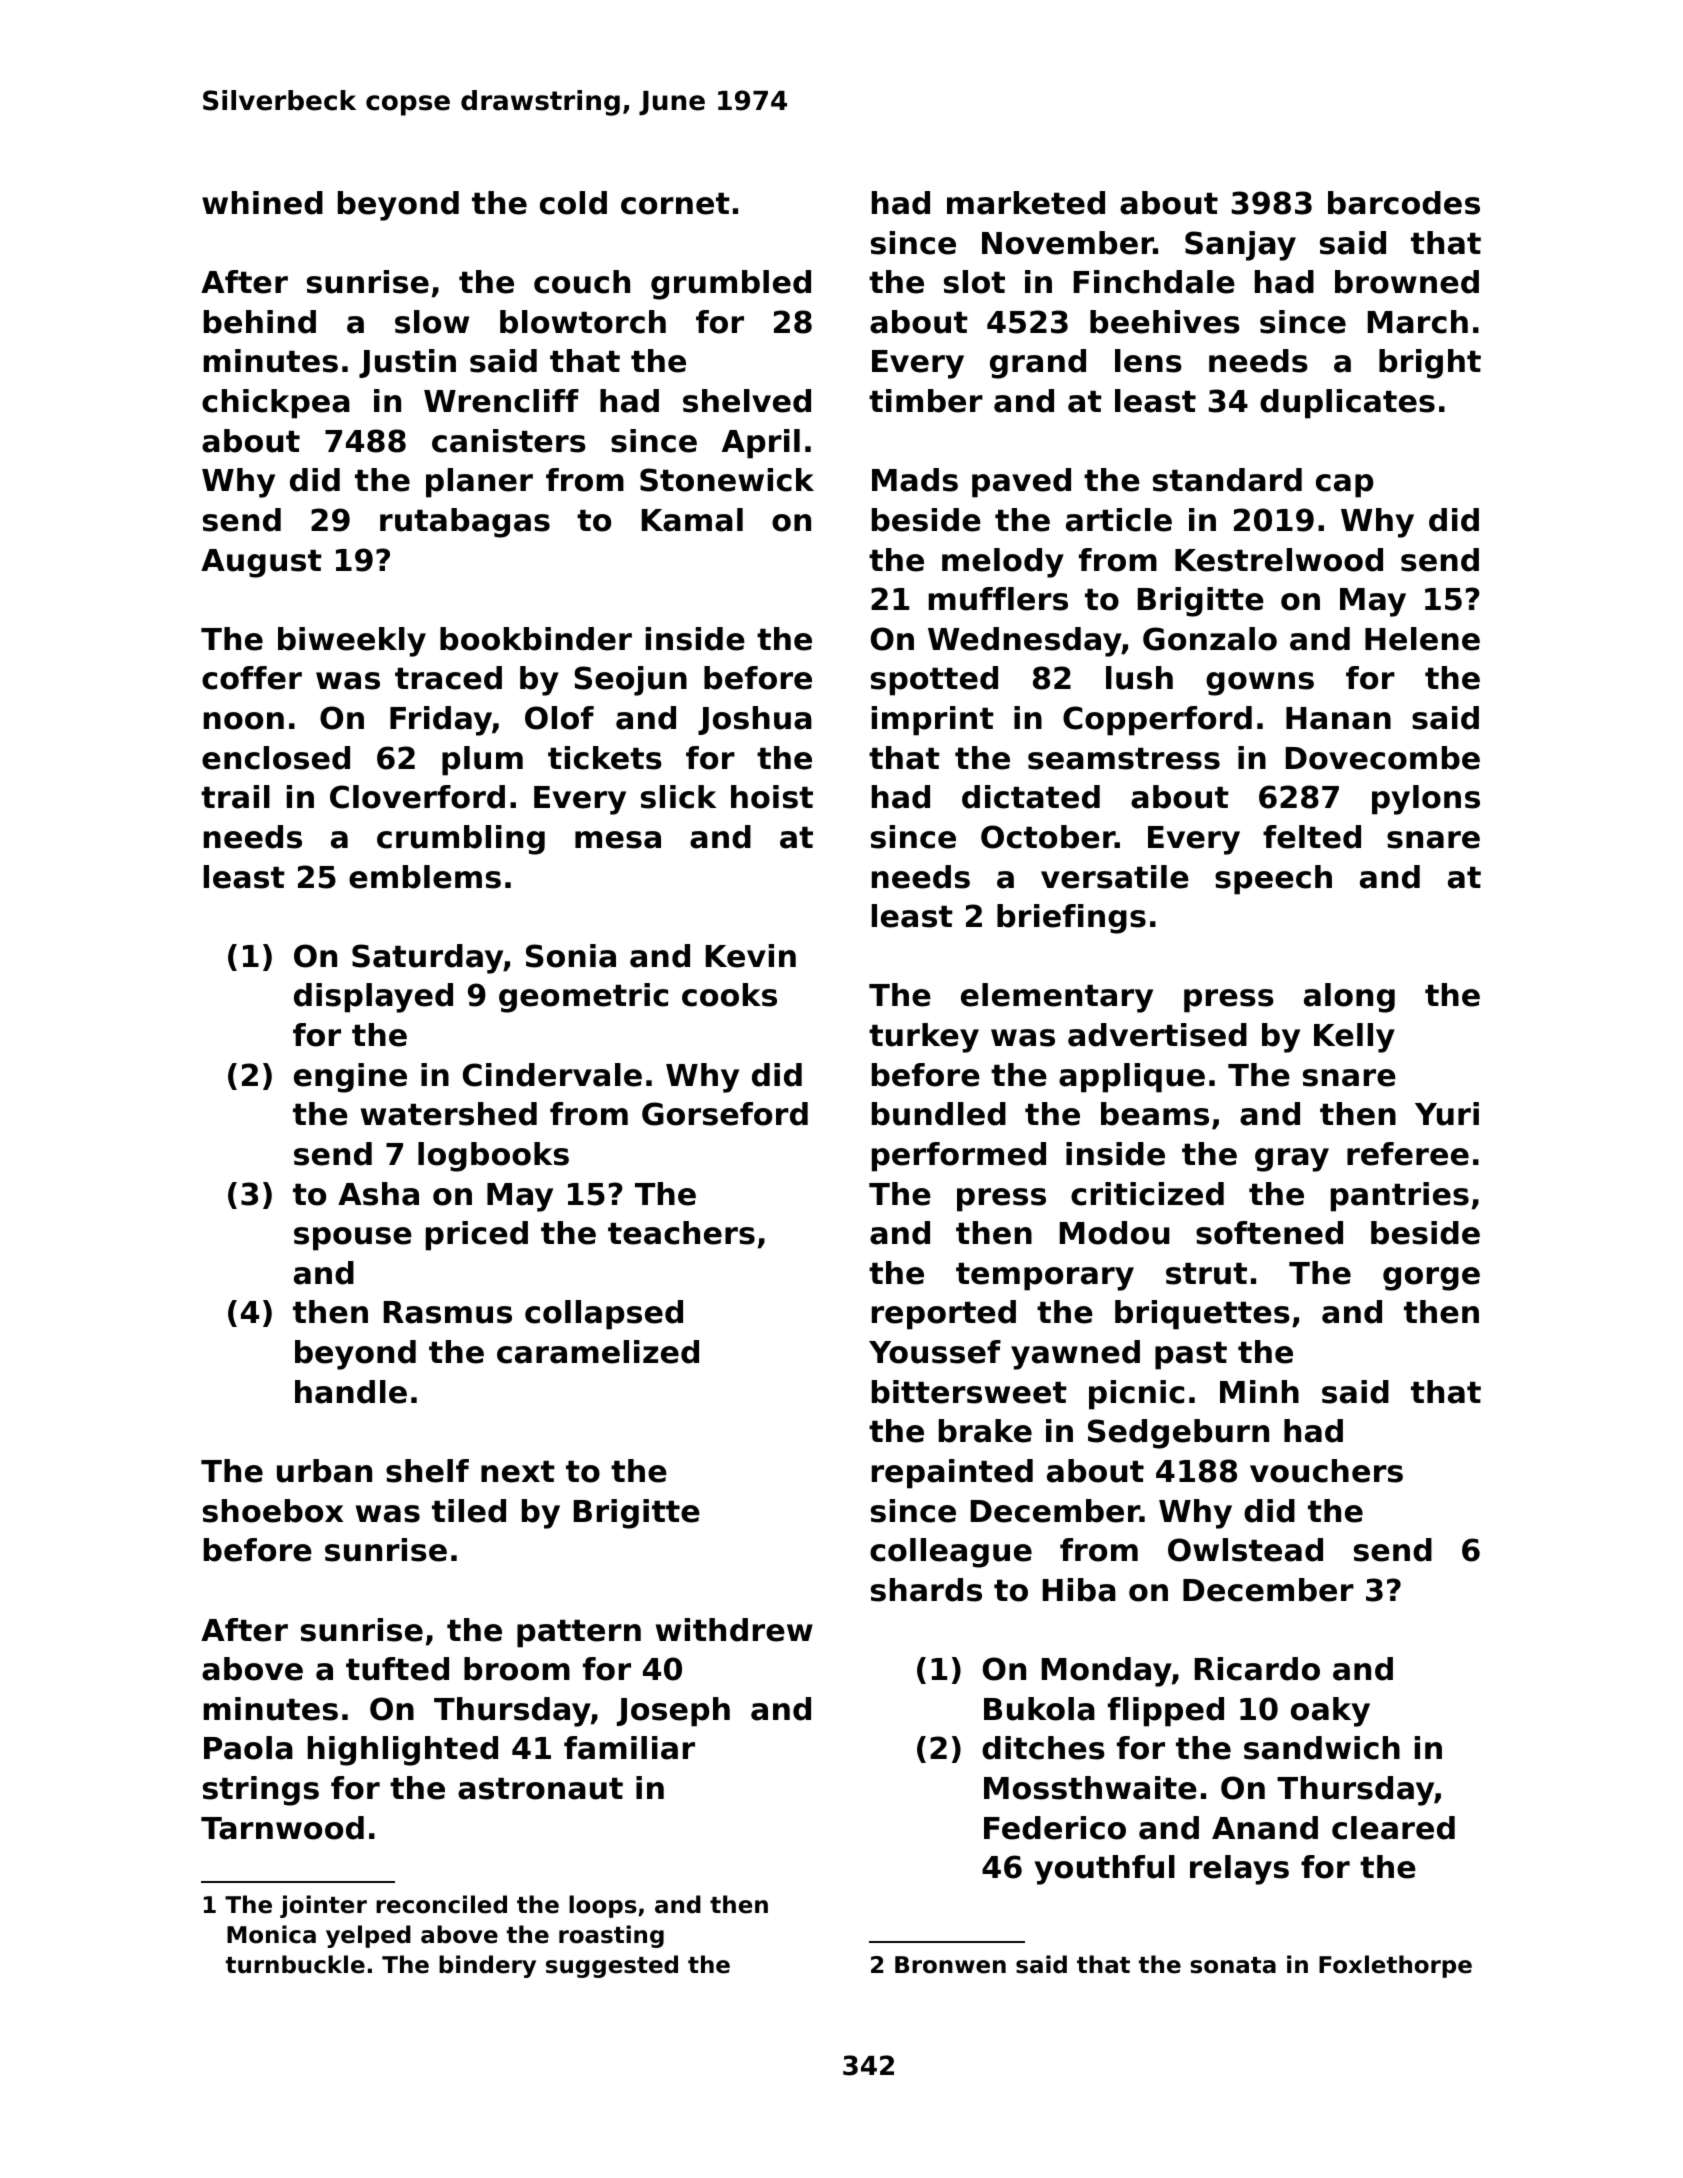 The width and height of the screenshot is (1683, 2178). What do you see at coordinates (407, 363) in the screenshot?
I see `Justin` at bounding box center [407, 363].
